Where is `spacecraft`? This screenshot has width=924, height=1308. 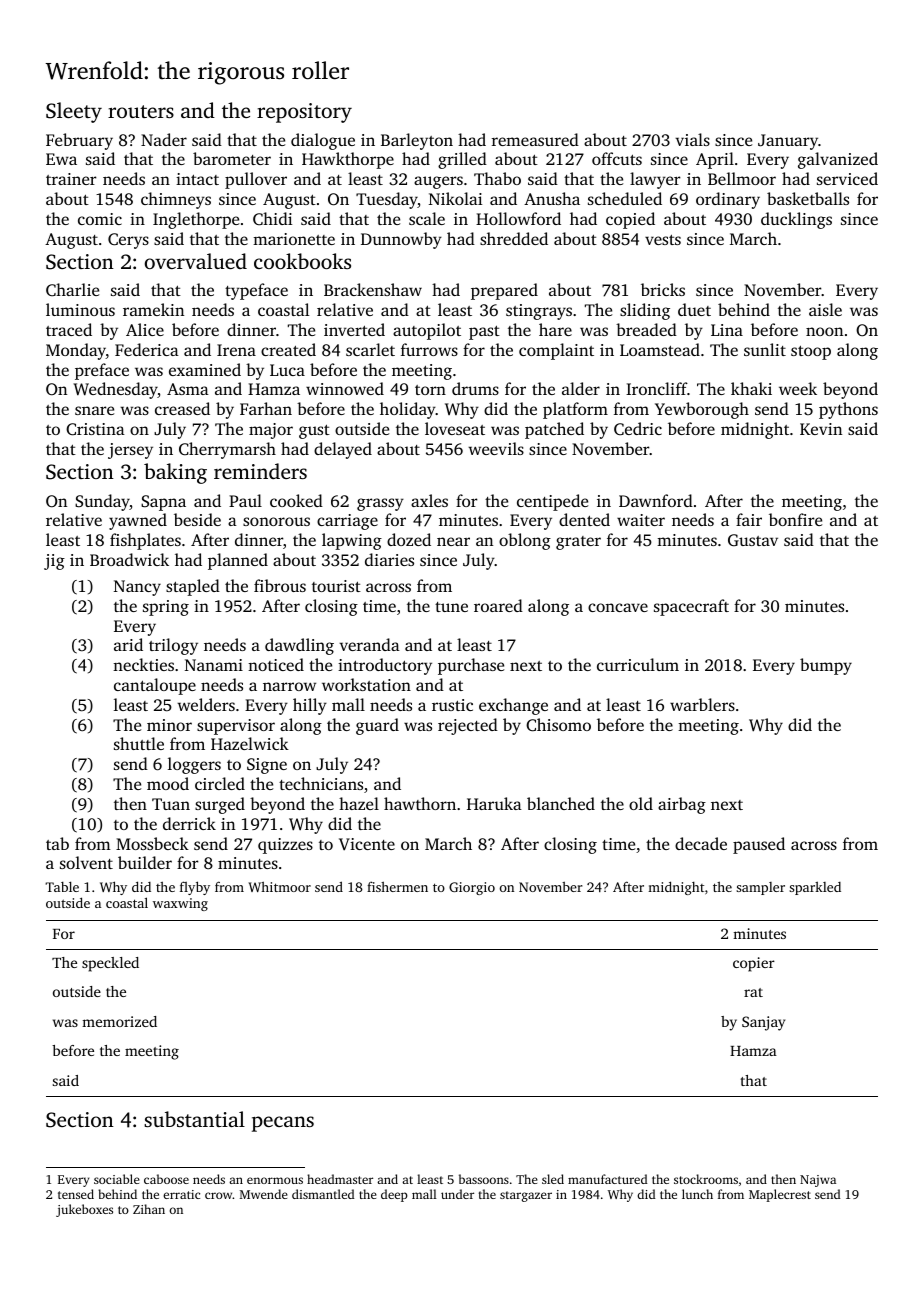 spacecraft is located at coordinates (691, 607).
